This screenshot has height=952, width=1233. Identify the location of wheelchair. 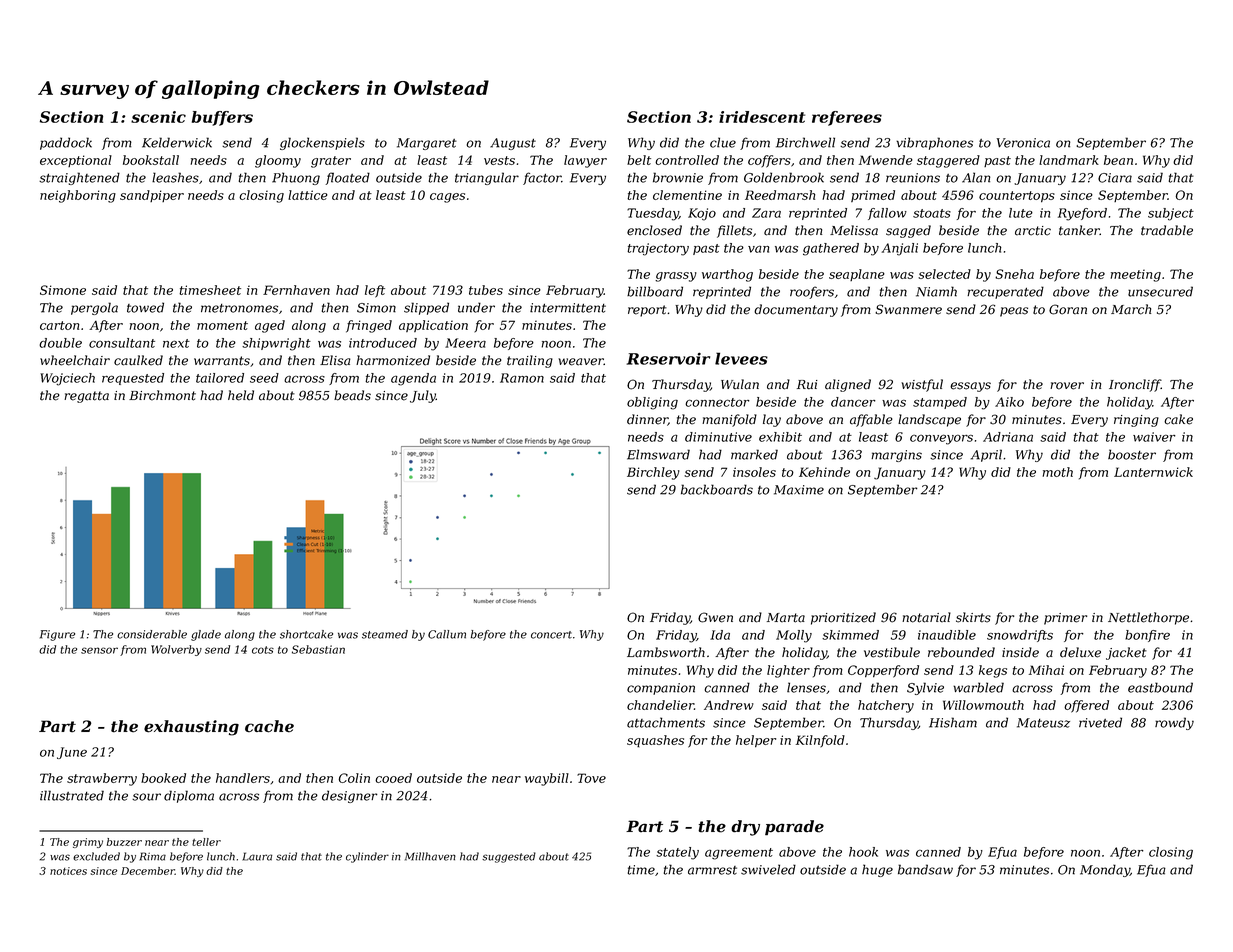
(75, 360).
